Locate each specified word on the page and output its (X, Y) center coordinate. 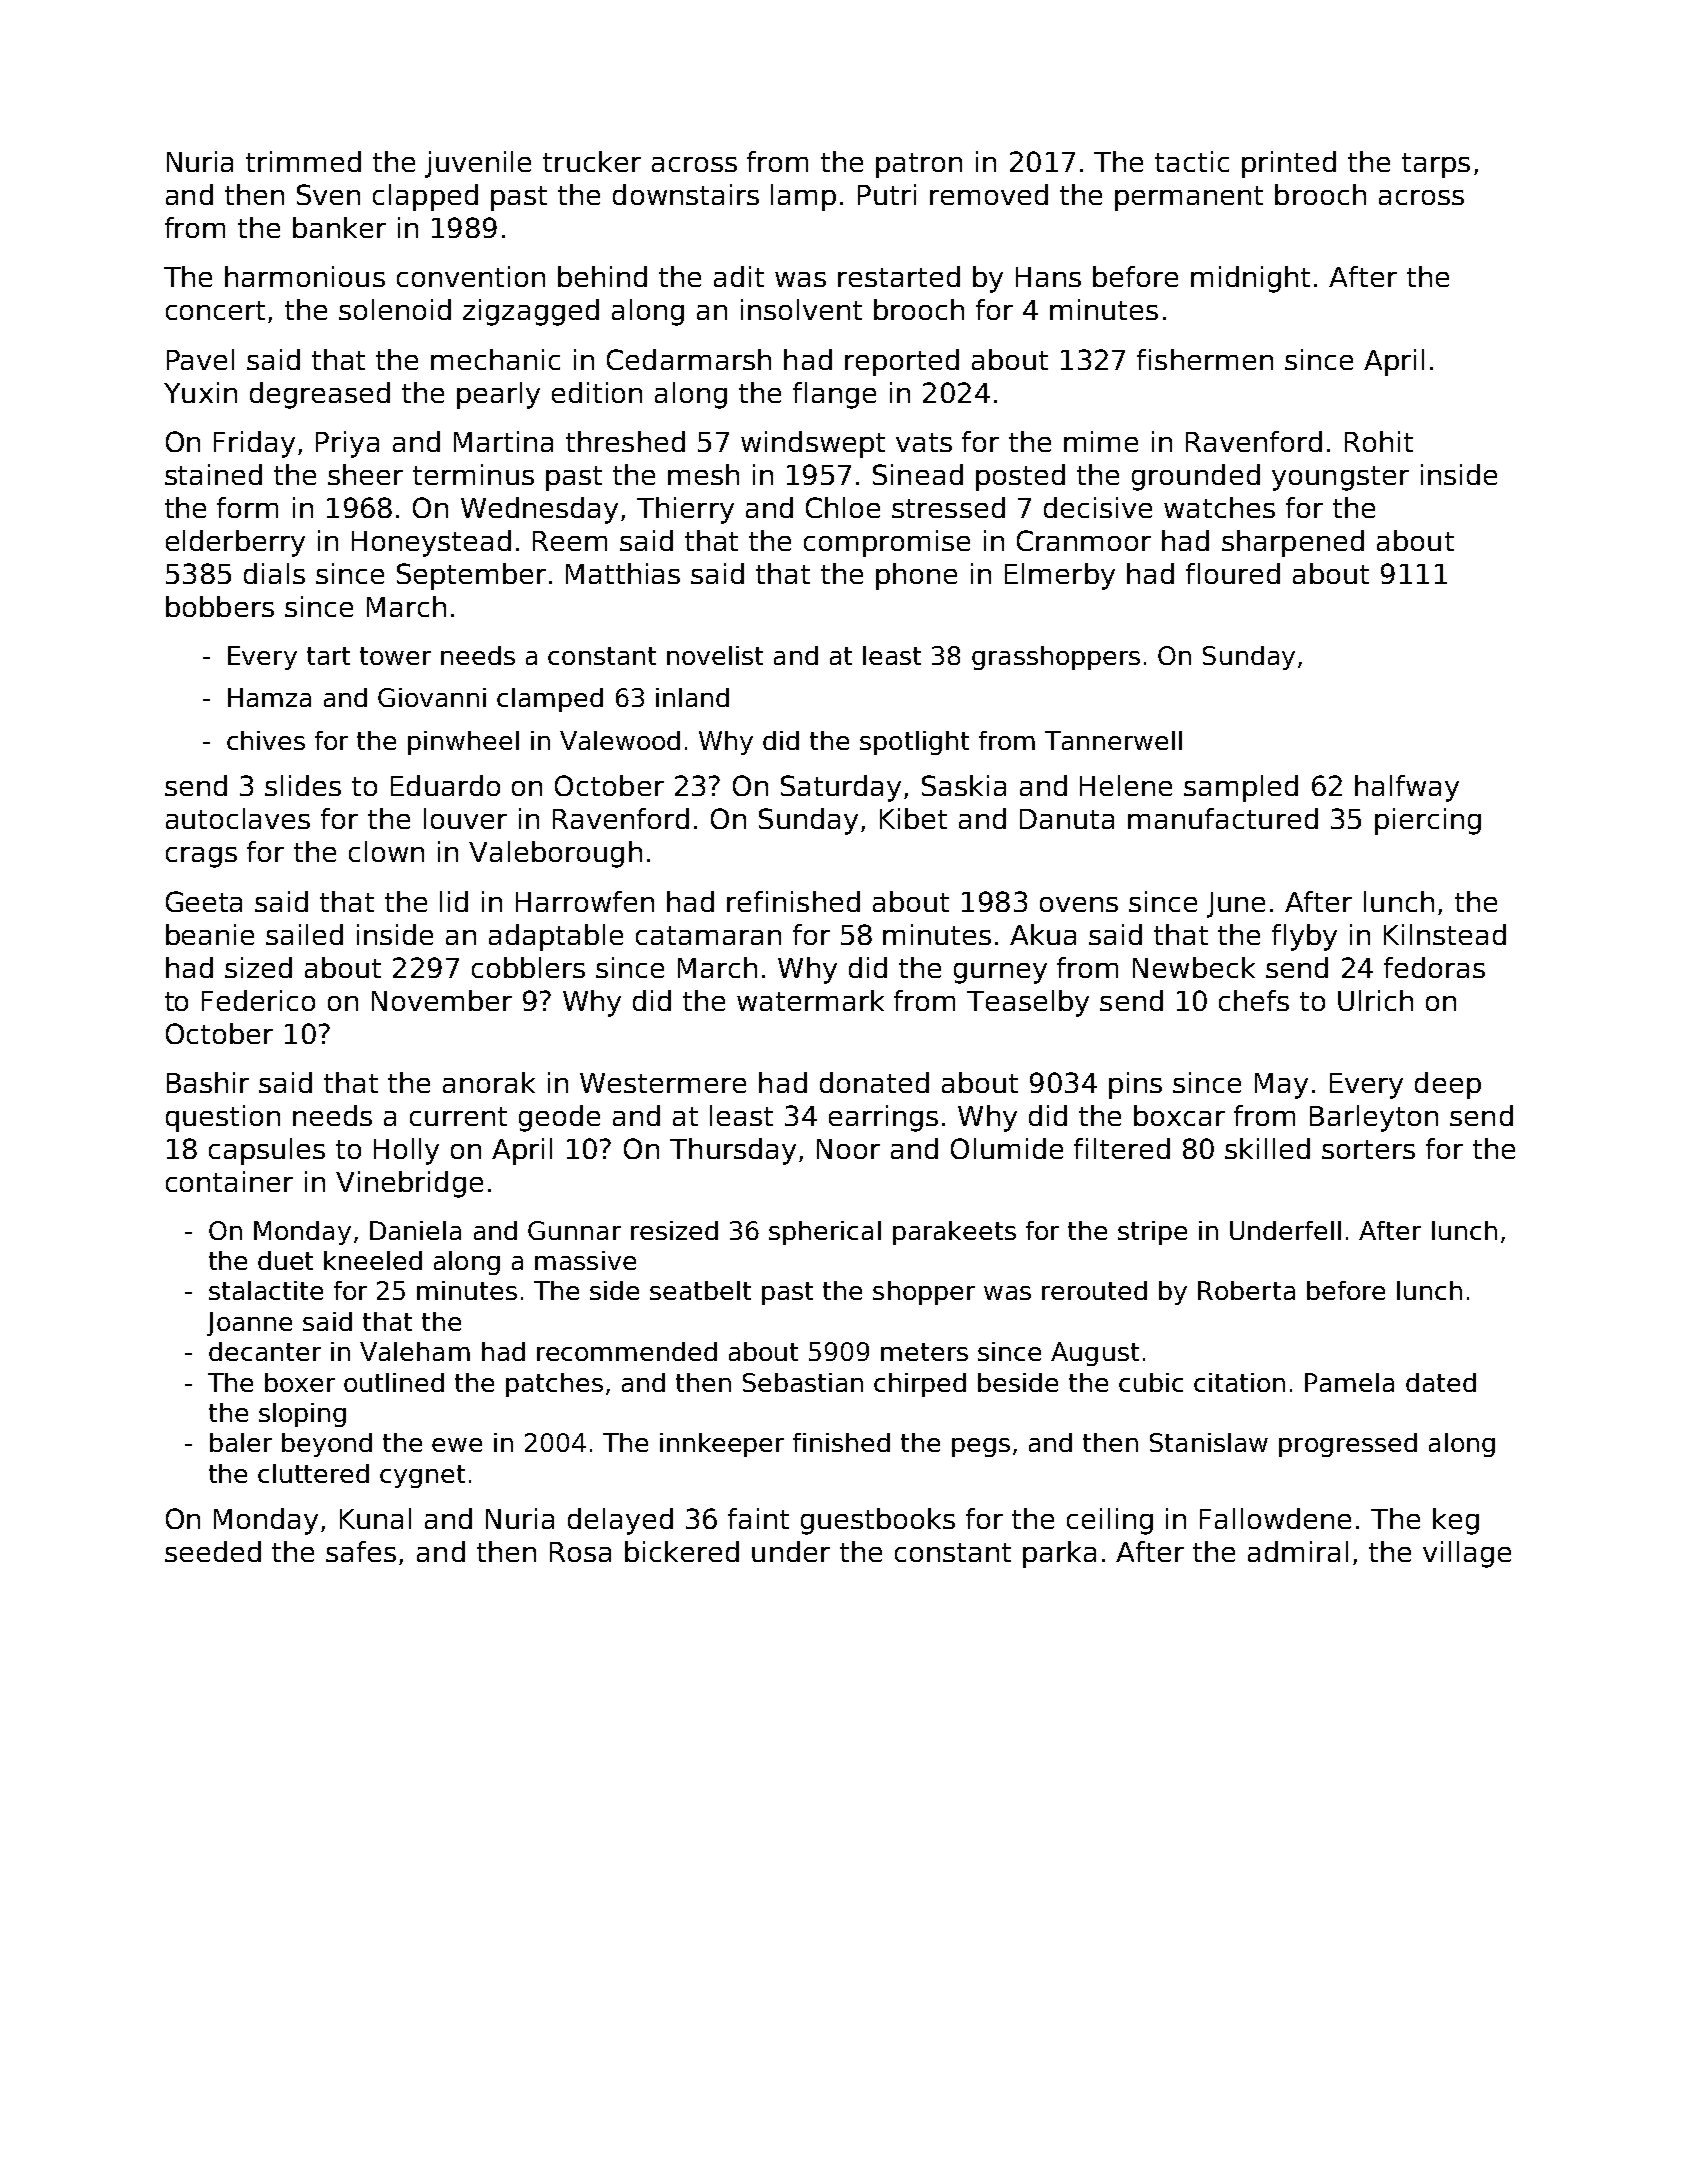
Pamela (1349, 1382)
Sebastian (803, 1382)
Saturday (841, 788)
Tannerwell (1113, 740)
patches (554, 1385)
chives (266, 740)
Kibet (913, 818)
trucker (592, 161)
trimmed (303, 161)
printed (1289, 164)
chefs (1254, 1000)
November (442, 1000)
